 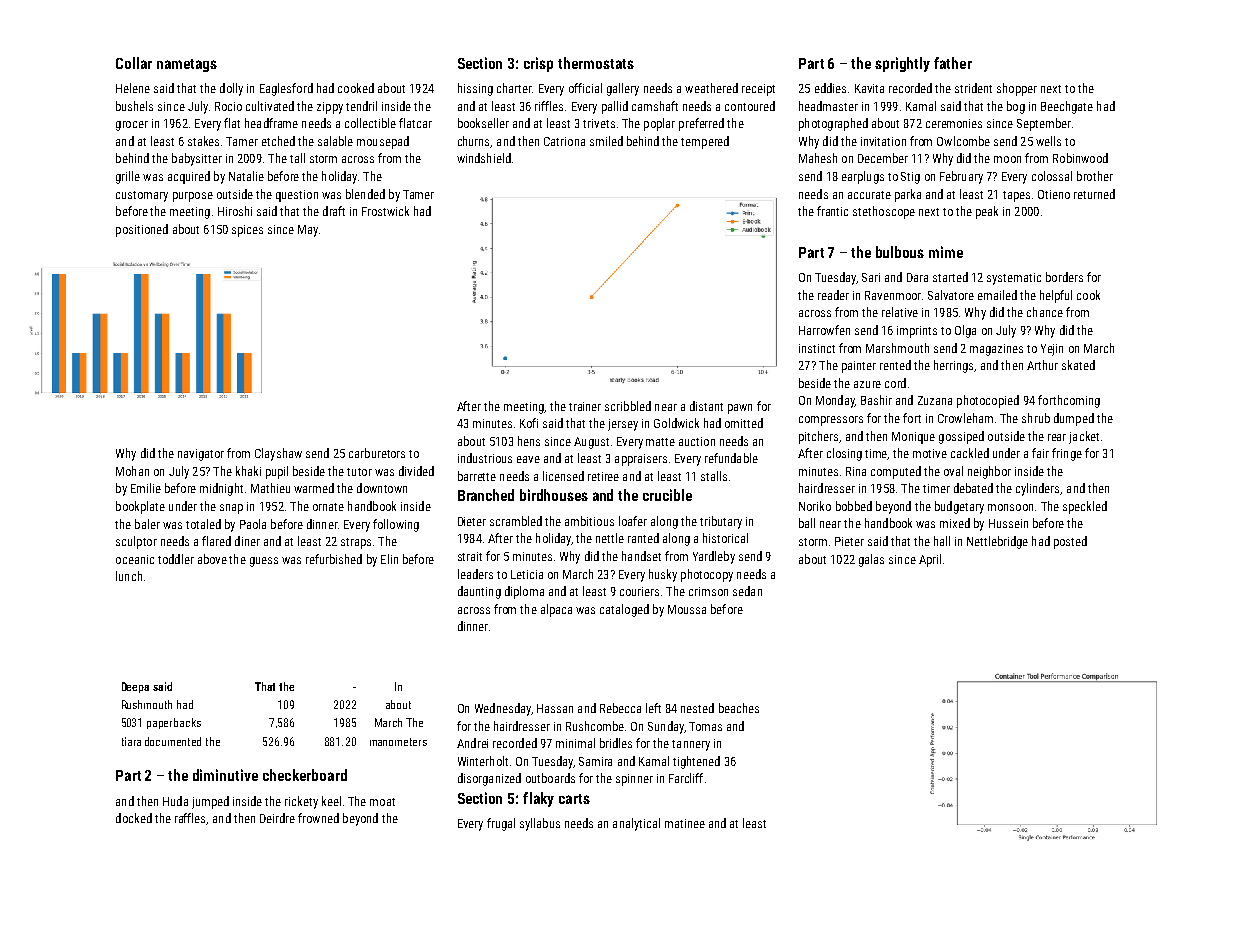 What do you see at coordinates (902, 64) in the image?
I see `sprightly` at bounding box center [902, 64].
